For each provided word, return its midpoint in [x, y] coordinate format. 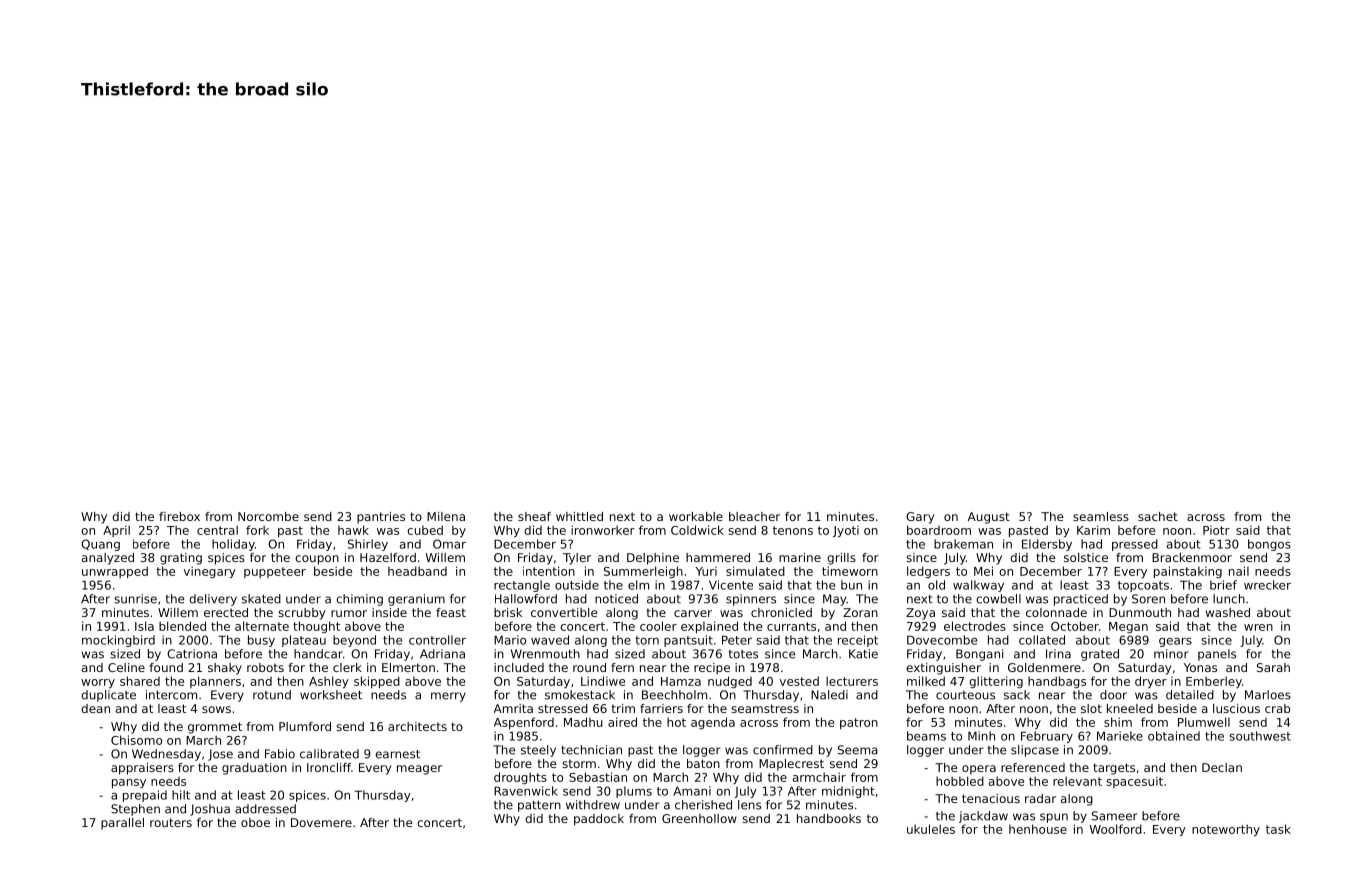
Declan [1222, 767]
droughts [520, 778]
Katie [863, 654]
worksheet [331, 695]
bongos [1269, 545]
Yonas [1200, 667]
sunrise [135, 599]
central [217, 530]
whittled [579, 516]
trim [623, 708]
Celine [126, 667]
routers [171, 822]
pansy [129, 783]
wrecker [1267, 585]
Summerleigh [643, 572]
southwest [1260, 736]
